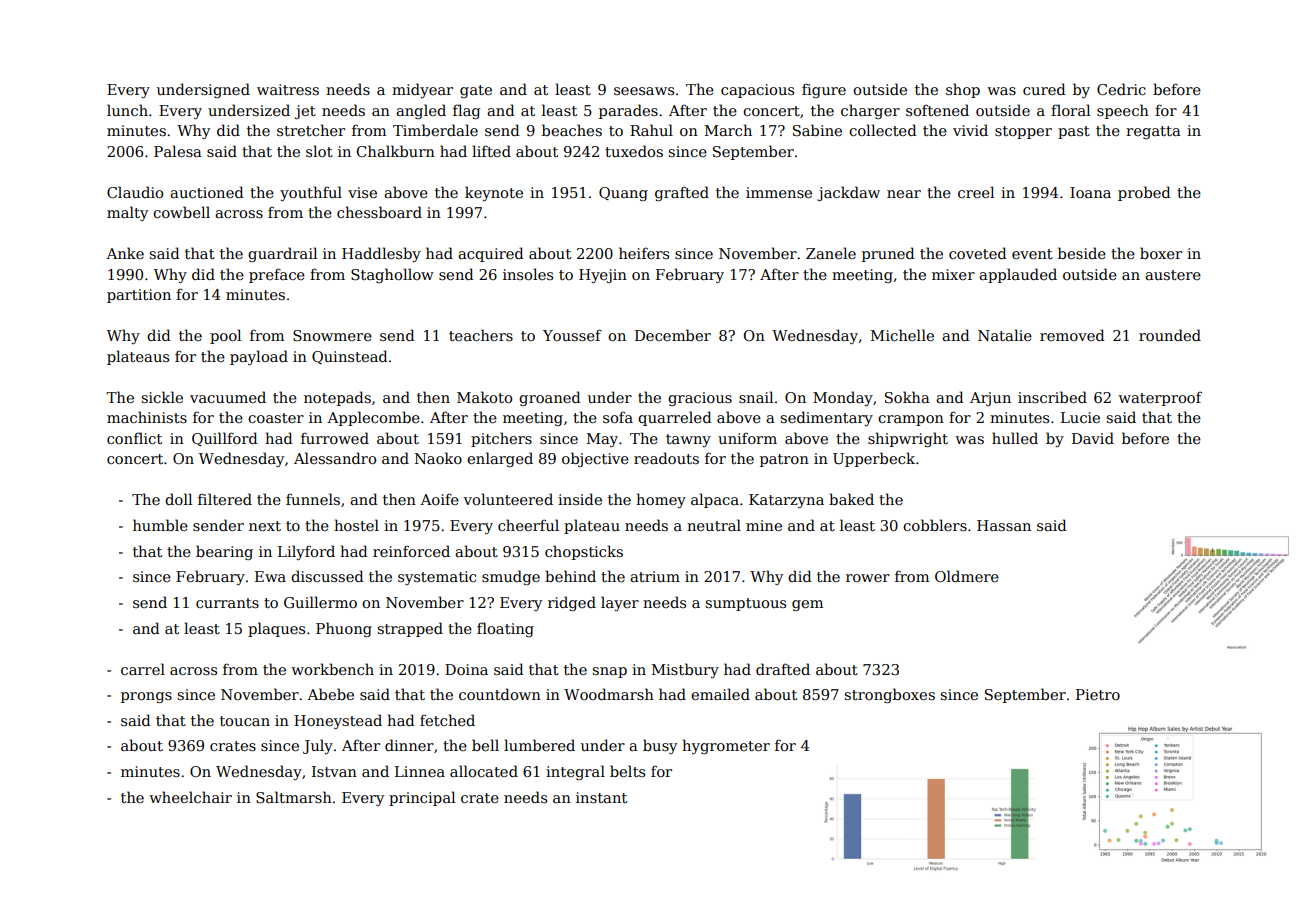  I want to click on cured, so click(1044, 89).
